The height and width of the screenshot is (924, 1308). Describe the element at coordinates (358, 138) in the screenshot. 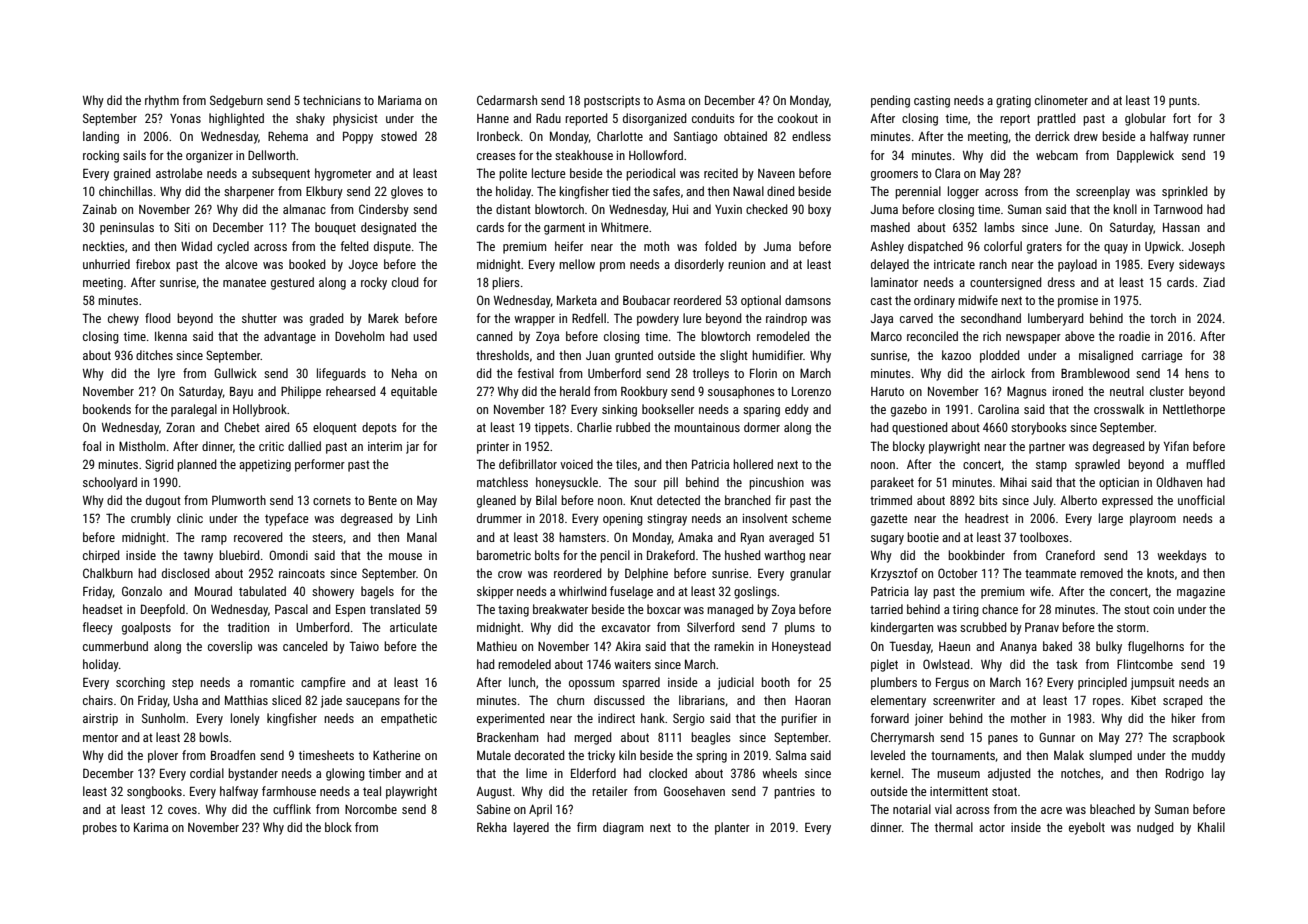

I see `Poppy` at that location.
